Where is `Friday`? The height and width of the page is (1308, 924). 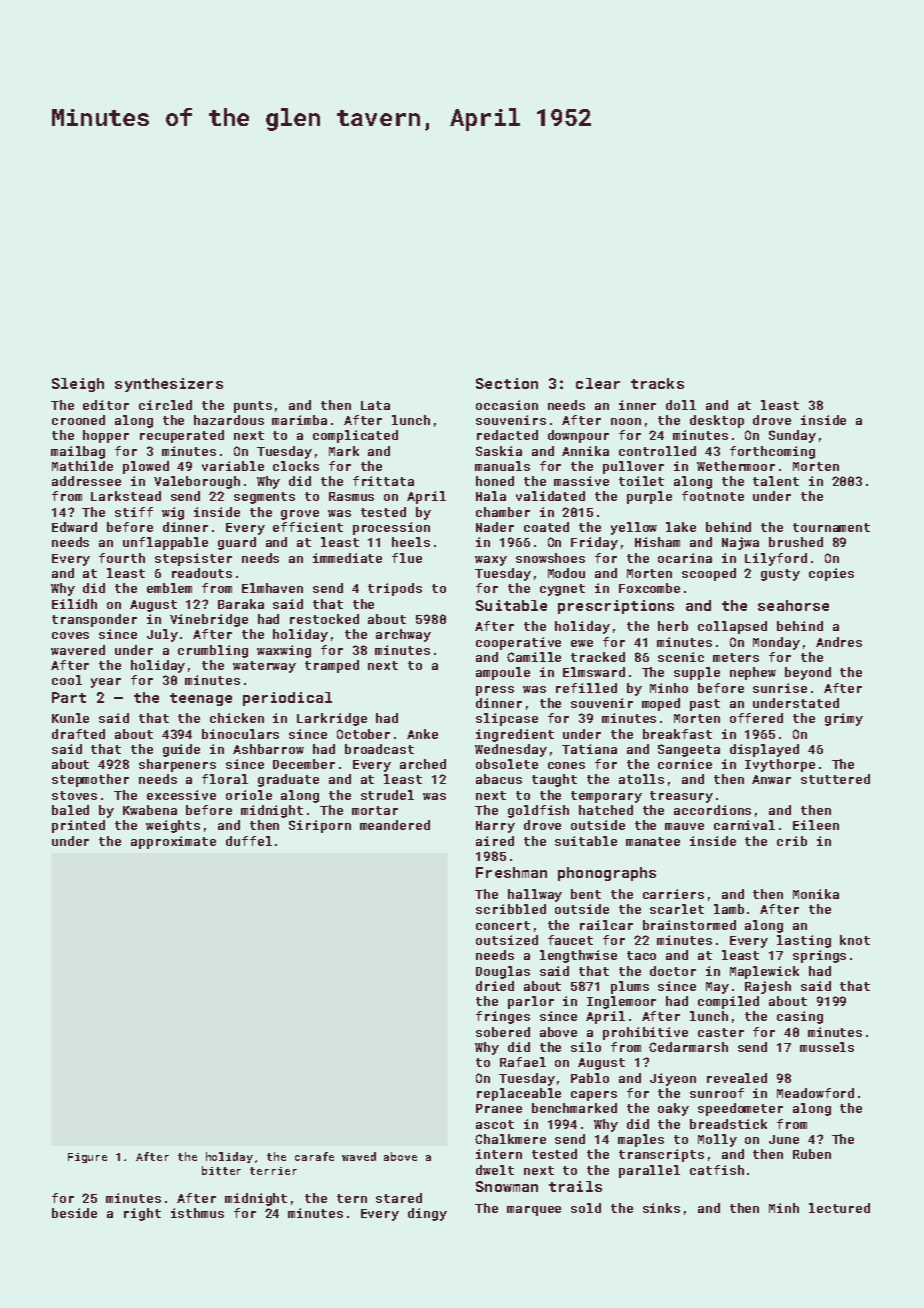 Friday is located at coordinates (594, 543).
